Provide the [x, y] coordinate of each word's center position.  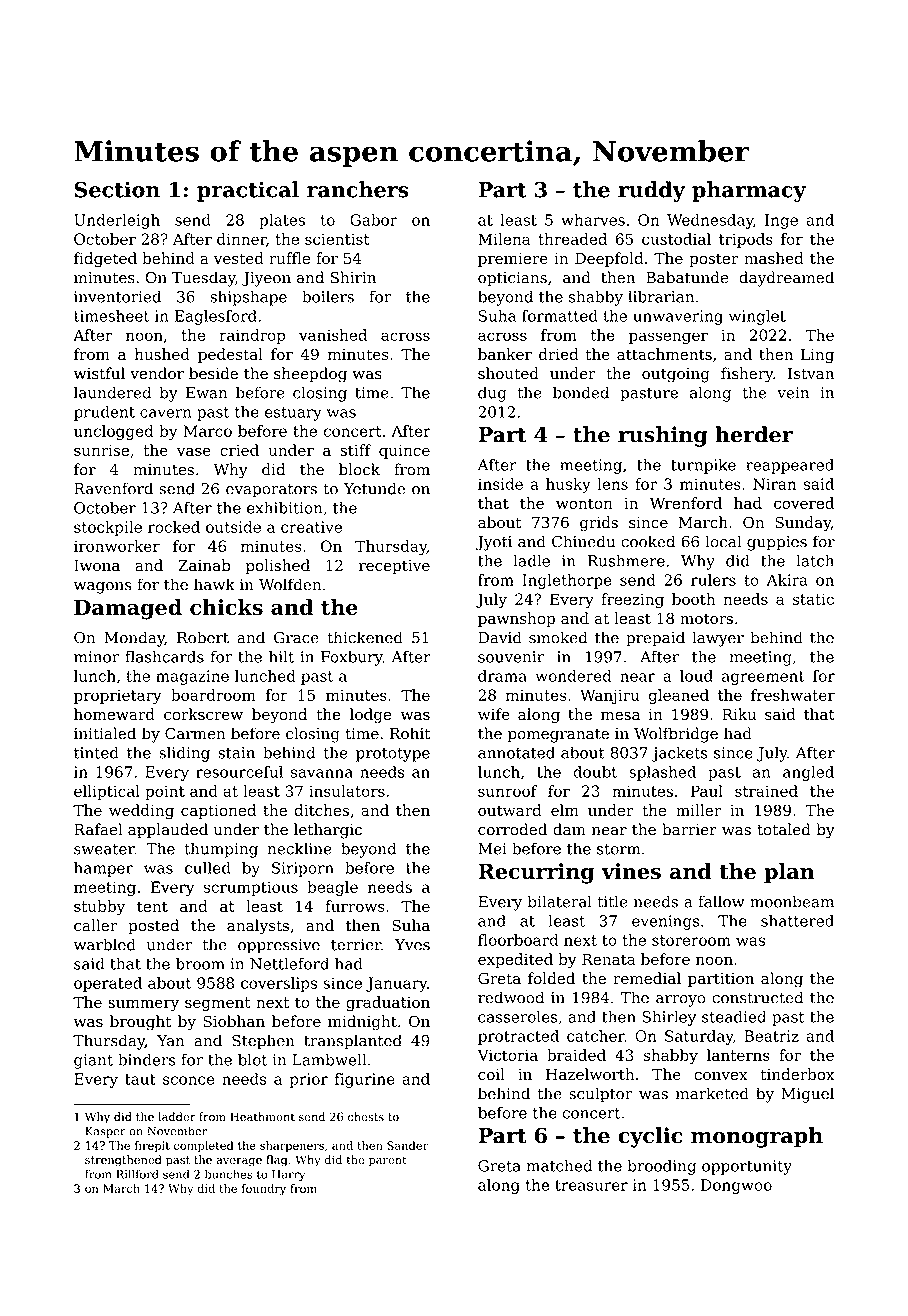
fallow [721, 901]
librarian [661, 296]
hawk [214, 584]
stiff [355, 450]
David [500, 637]
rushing [662, 436]
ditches [322, 810]
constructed [757, 997]
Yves [412, 945]
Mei [492, 849]
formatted [560, 316]
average [239, 1162]
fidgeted [105, 260]
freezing [632, 600]
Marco [208, 431]
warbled [105, 944]
